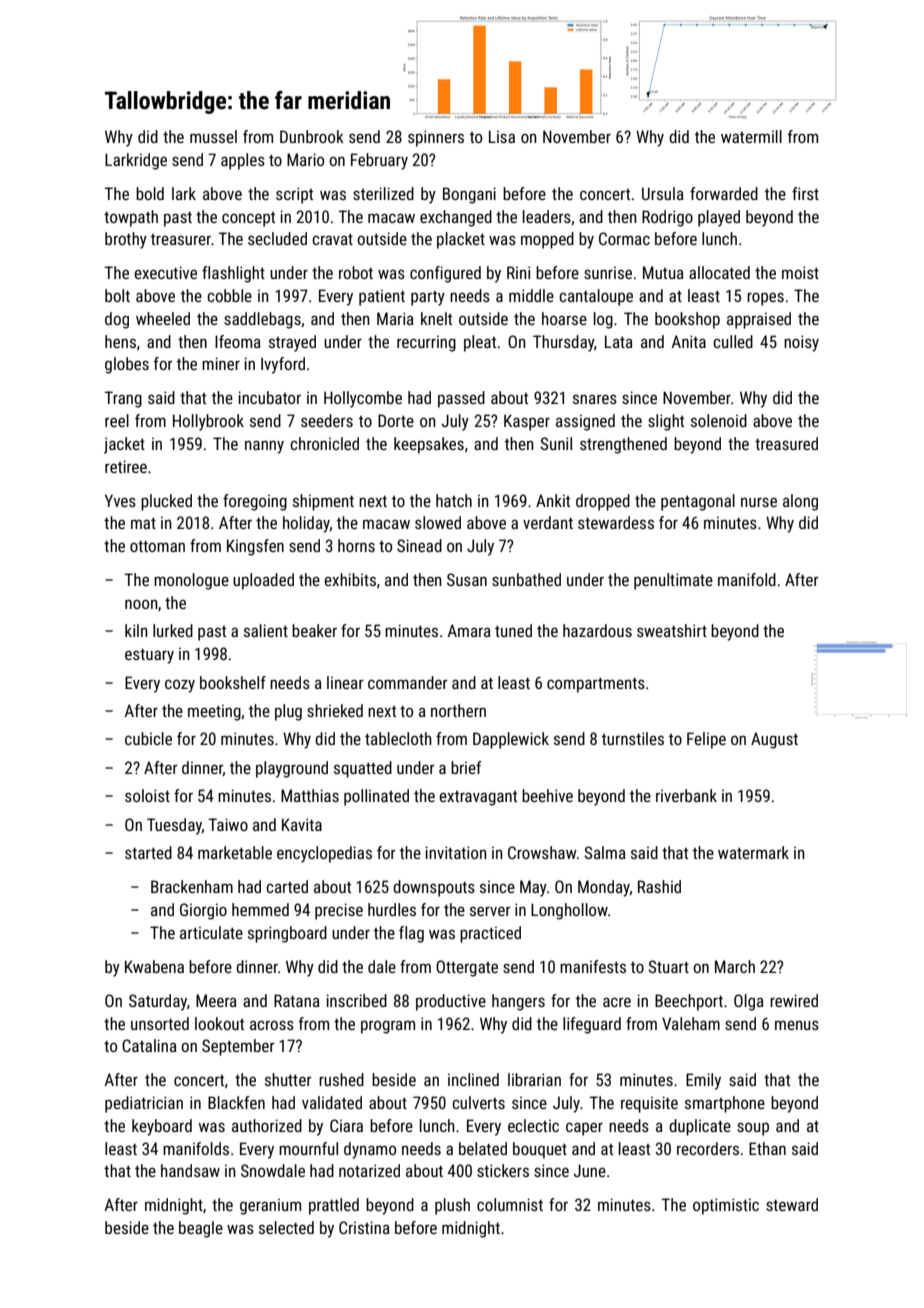 This screenshot has height=1308, width=924. What do you see at coordinates (659, 886) in the screenshot?
I see `Rashid` at bounding box center [659, 886].
